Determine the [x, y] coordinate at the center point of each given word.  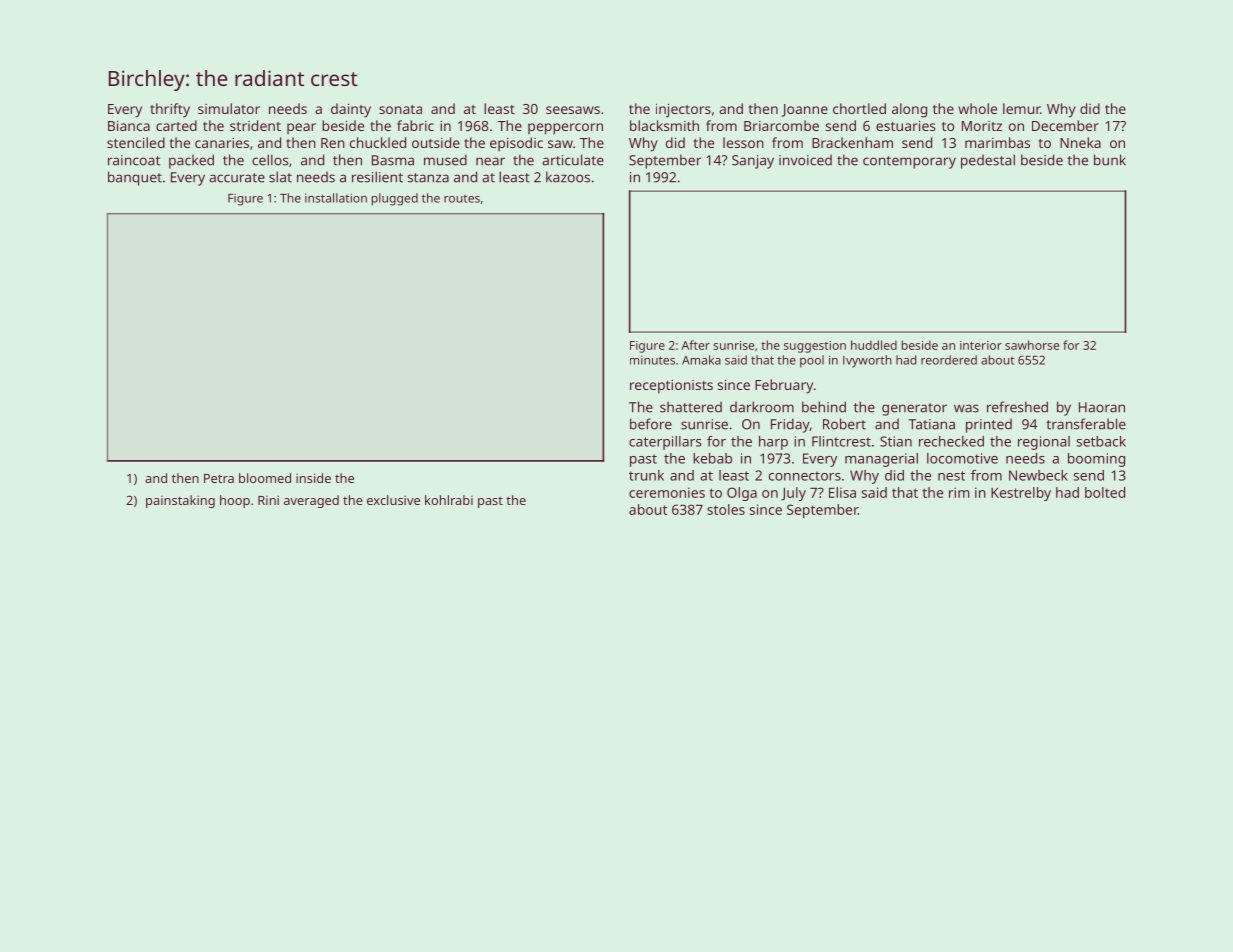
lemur [1021, 108]
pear [301, 128]
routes [462, 199]
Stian [896, 441]
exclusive [393, 500]
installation [336, 198]
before [651, 424]
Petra [219, 478]
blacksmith [664, 125]
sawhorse [1032, 345]
